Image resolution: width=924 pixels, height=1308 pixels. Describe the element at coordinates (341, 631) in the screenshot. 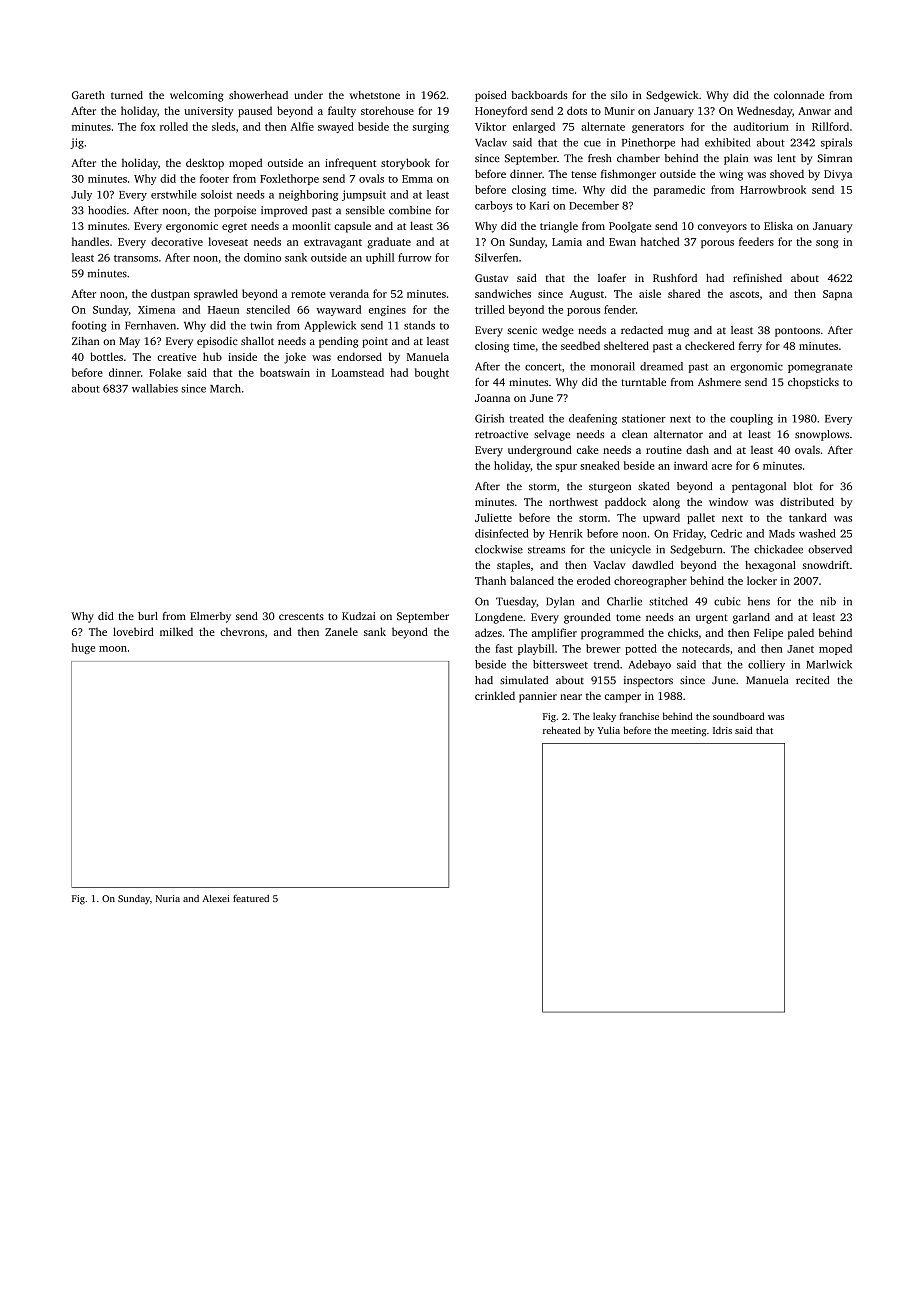

I see `Zanele` at that location.
